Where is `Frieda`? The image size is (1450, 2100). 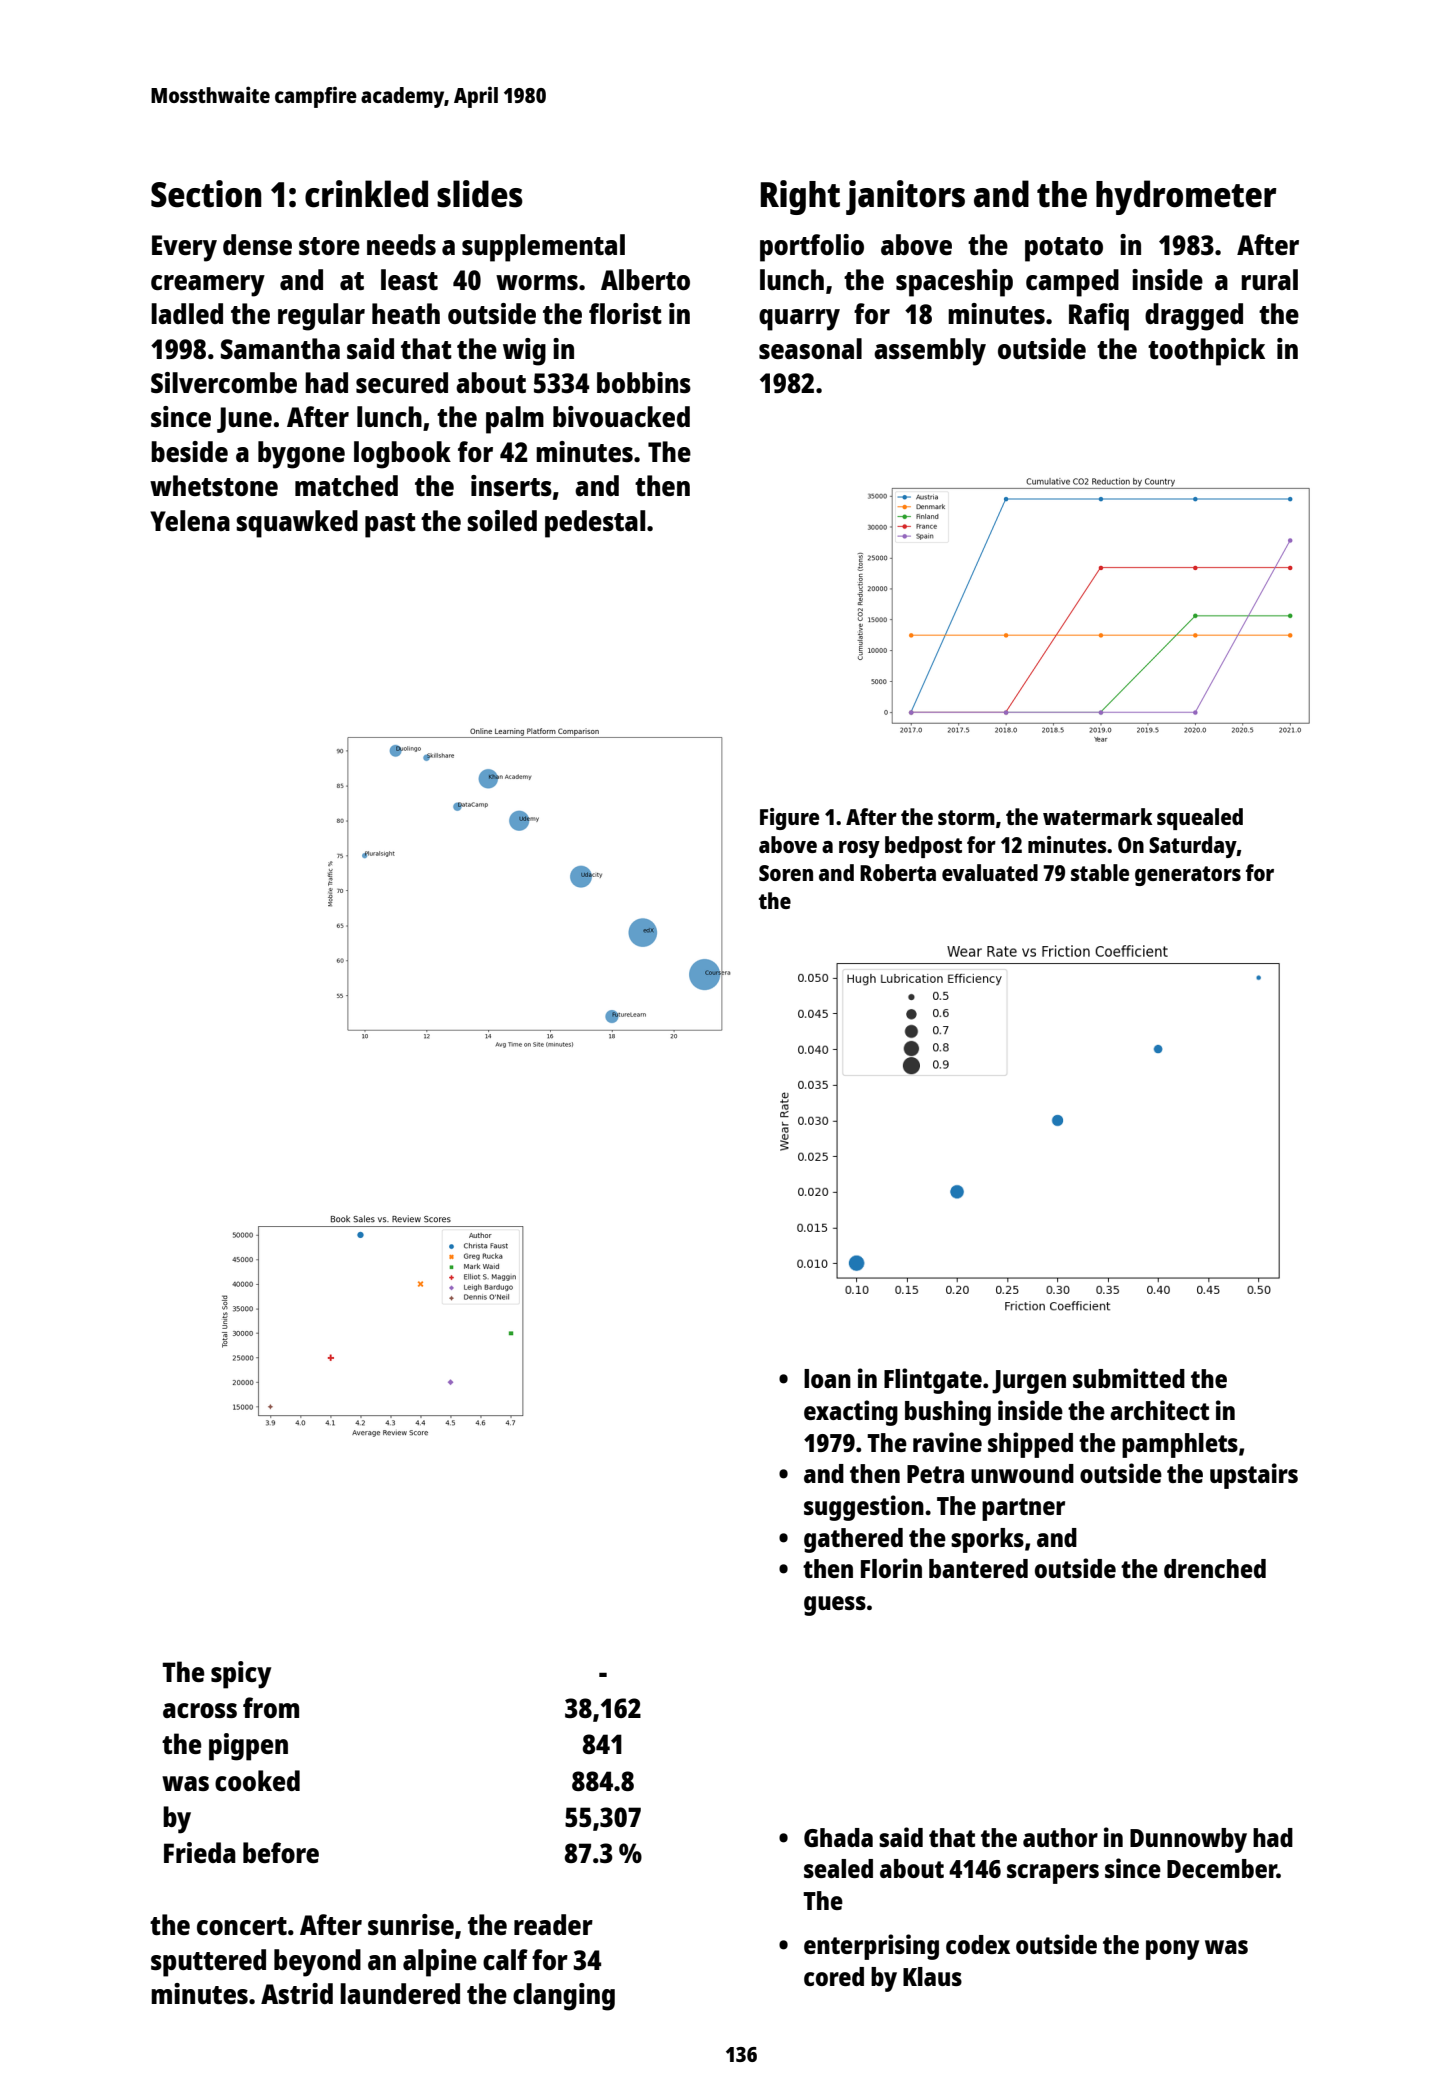
Frieda is located at coordinates (200, 1852).
